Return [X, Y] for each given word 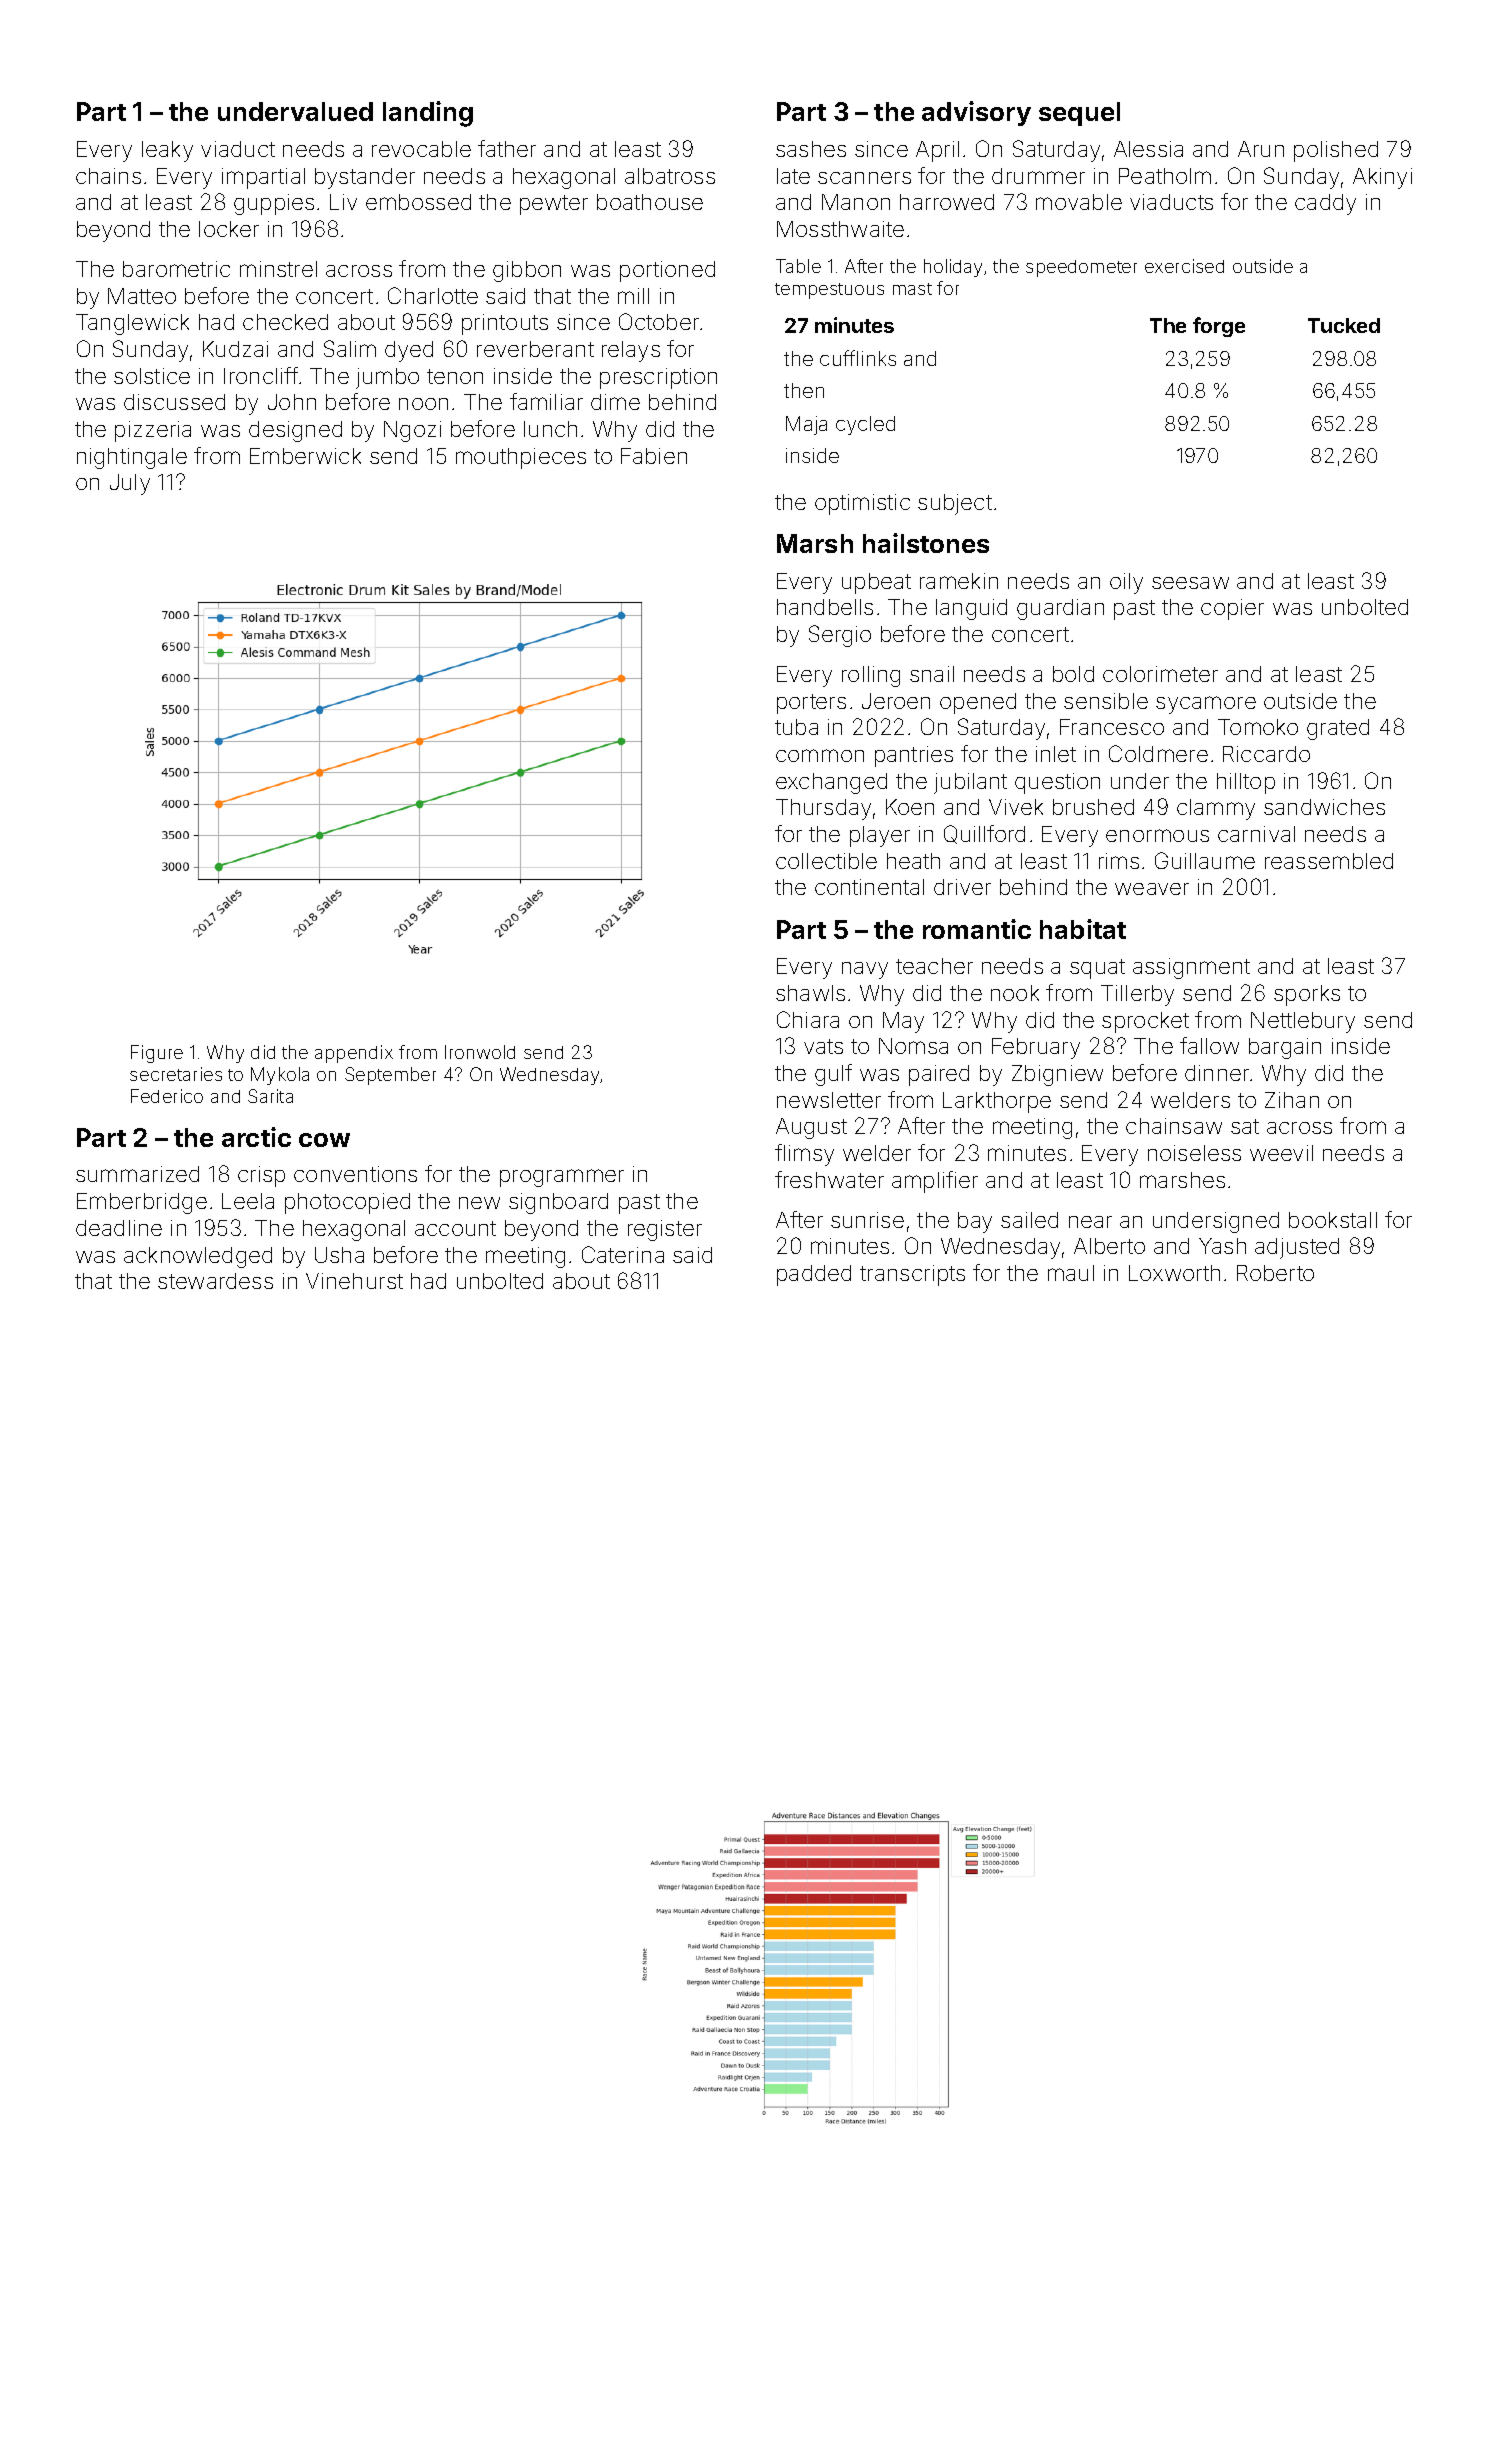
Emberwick [305, 456]
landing [428, 114]
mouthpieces [521, 458]
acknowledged [198, 1257]
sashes [811, 149]
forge [1219, 327]
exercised [1184, 266]
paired [939, 1075]
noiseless [1194, 1153]
